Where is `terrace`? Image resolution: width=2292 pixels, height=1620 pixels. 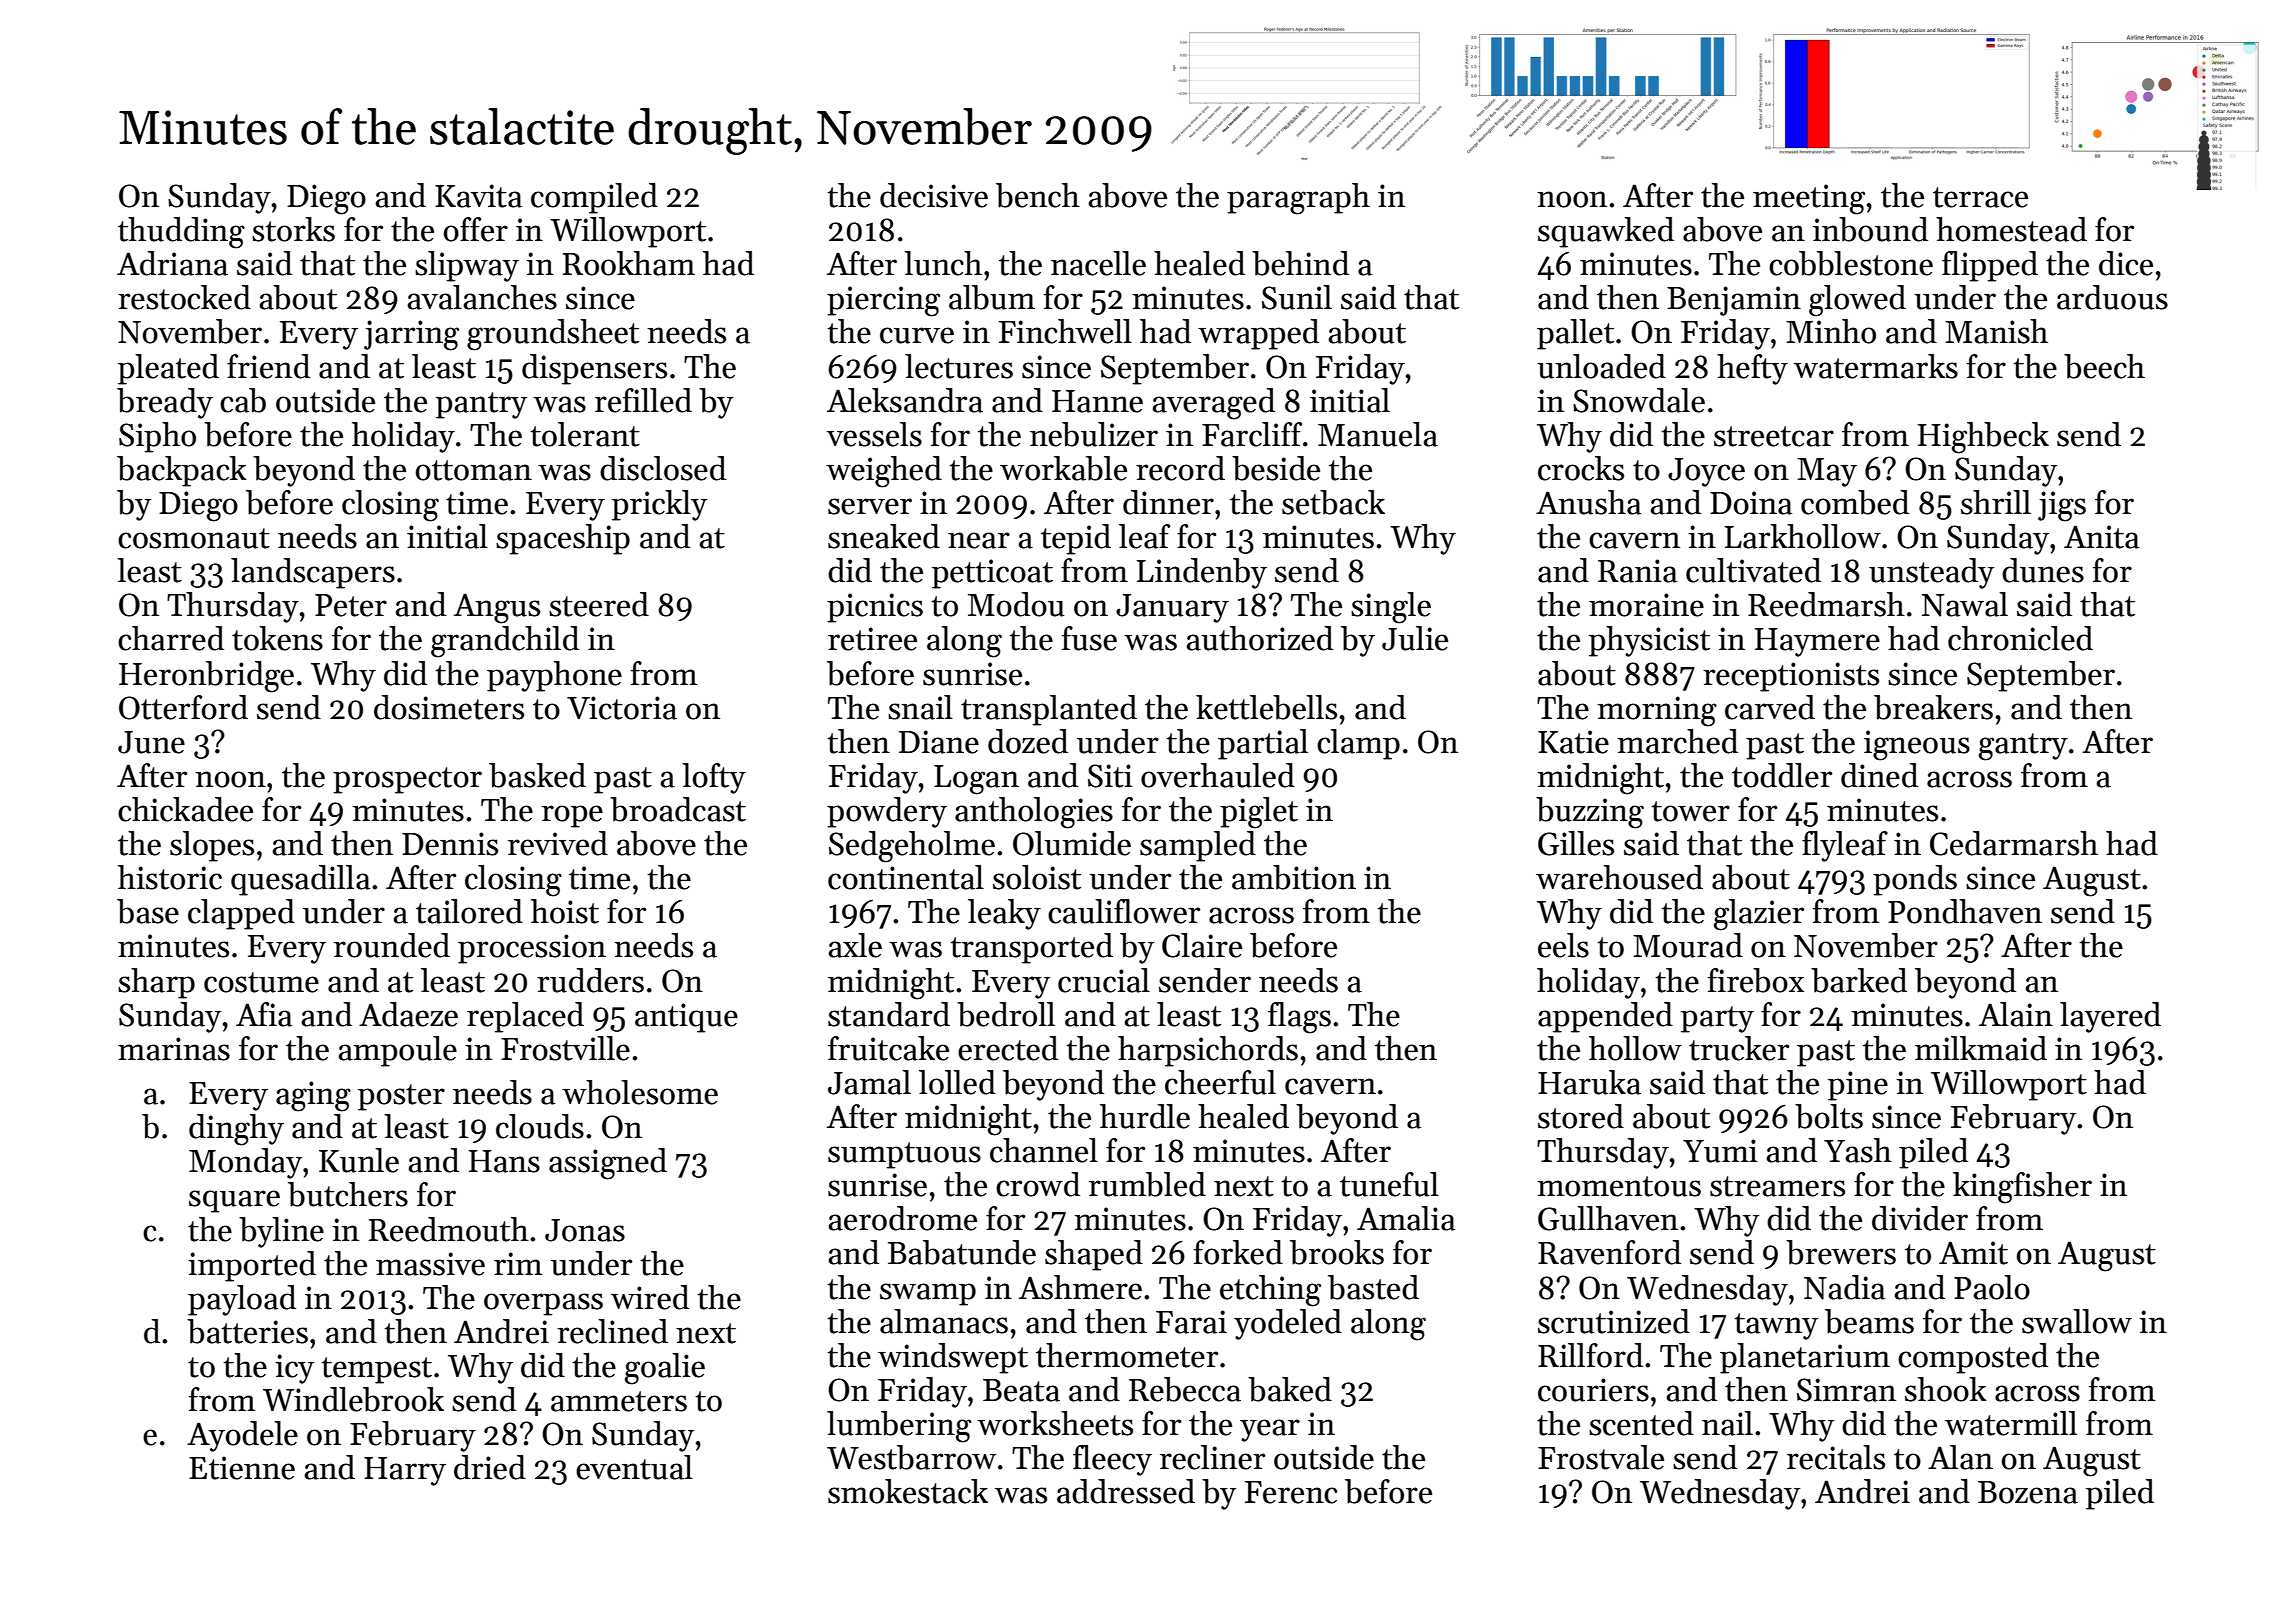
terrace is located at coordinates (1980, 197).
